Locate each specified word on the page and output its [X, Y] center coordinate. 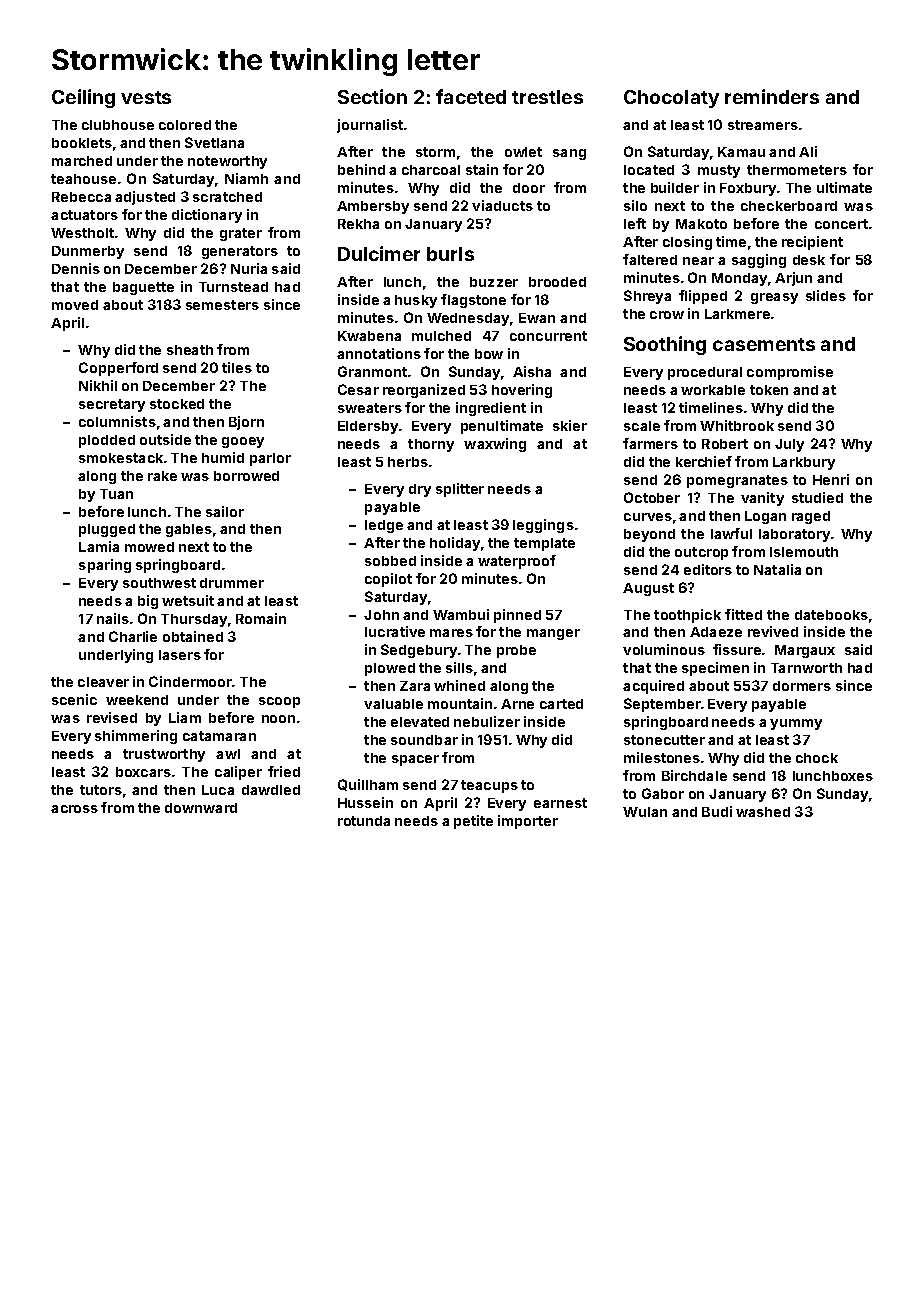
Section [372, 96]
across [74, 809]
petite [473, 822]
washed [763, 812]
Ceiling [83, 98]
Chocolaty [671, 99]
